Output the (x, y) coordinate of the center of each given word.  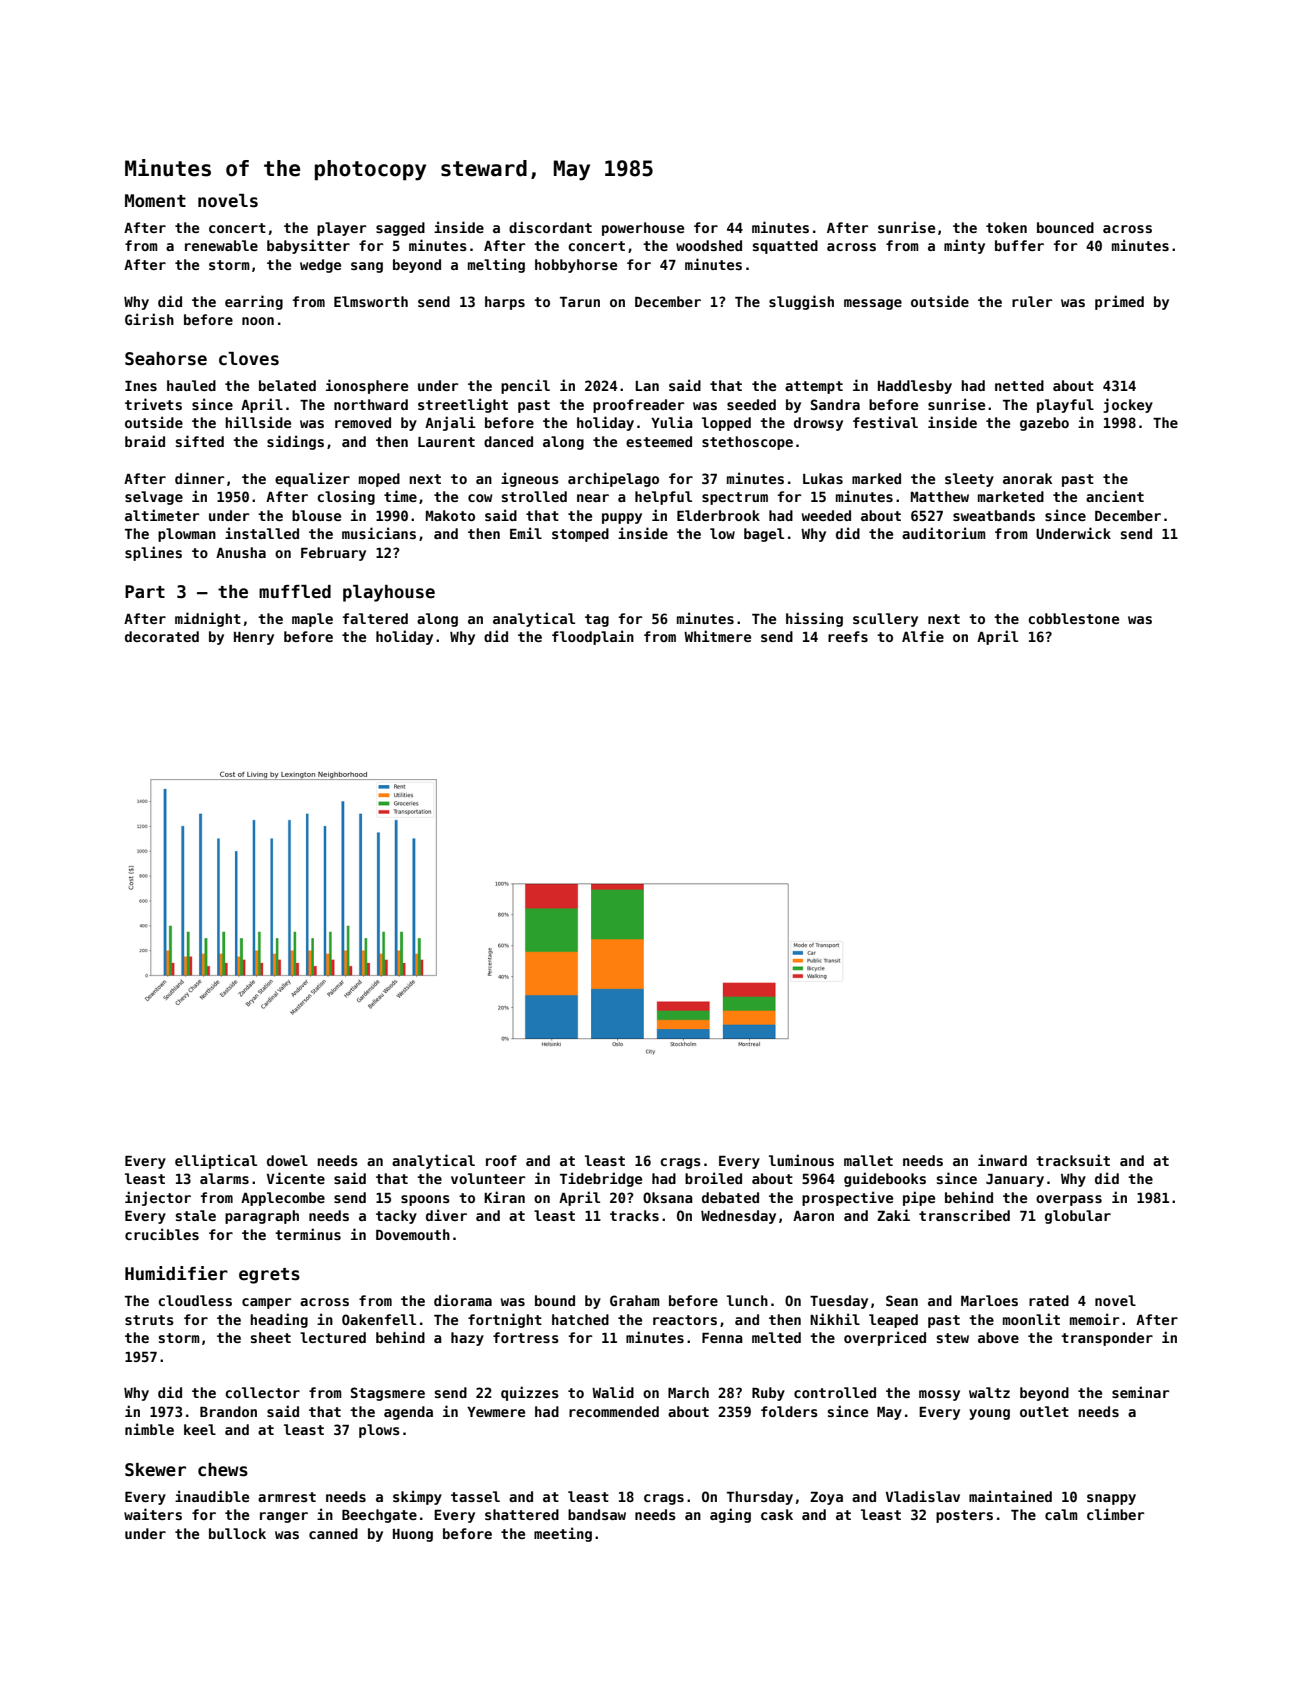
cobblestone (1073, 618)
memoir (1094, 1319)
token (1006, 227)
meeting (563, 1534)
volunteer (488, 1178)
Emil (526, 533)
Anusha (241, 552)
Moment (155, 201)
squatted (785, 247)
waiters (153, 1514)
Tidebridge (601, 1179)
